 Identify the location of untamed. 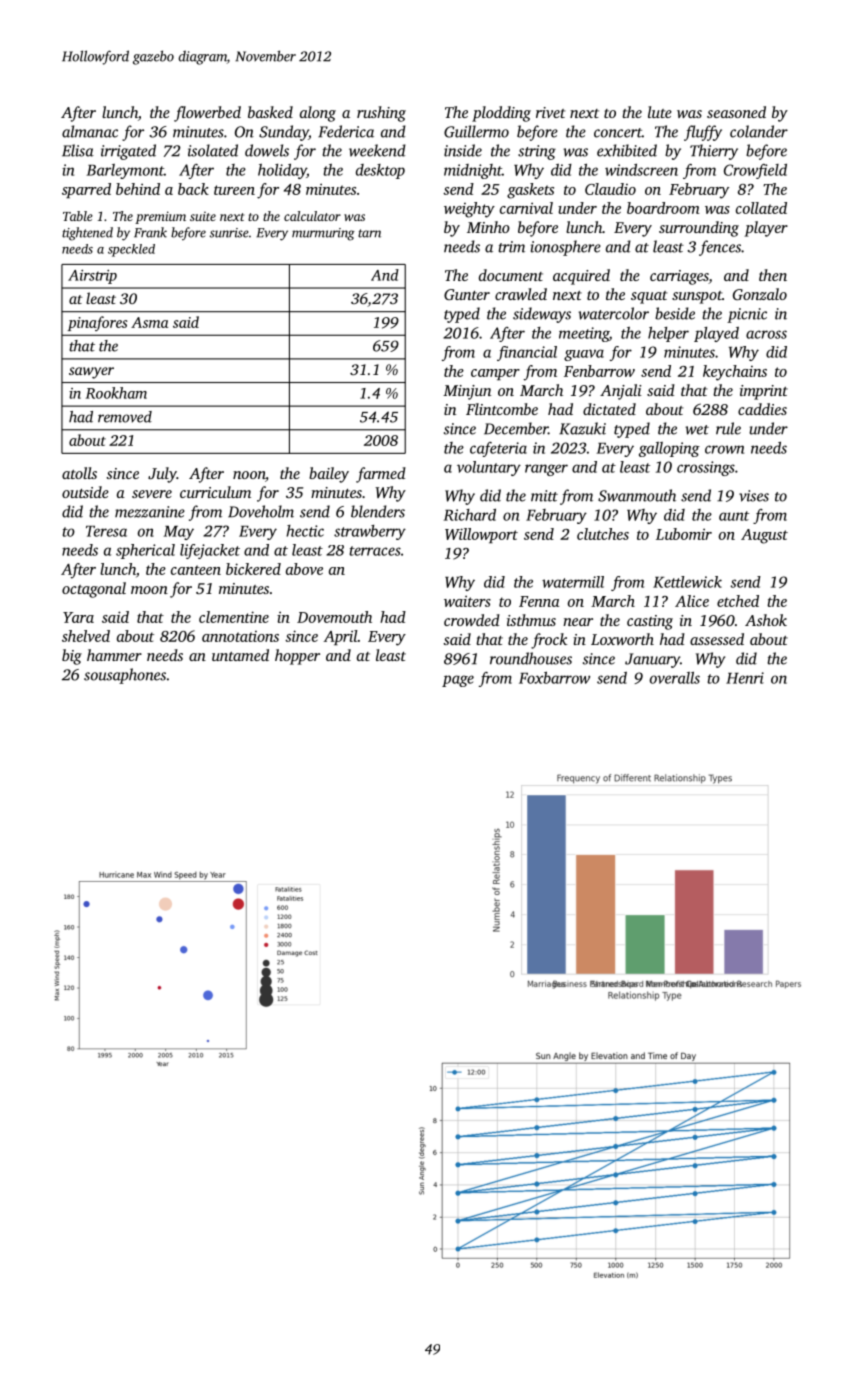
(240, 655).
